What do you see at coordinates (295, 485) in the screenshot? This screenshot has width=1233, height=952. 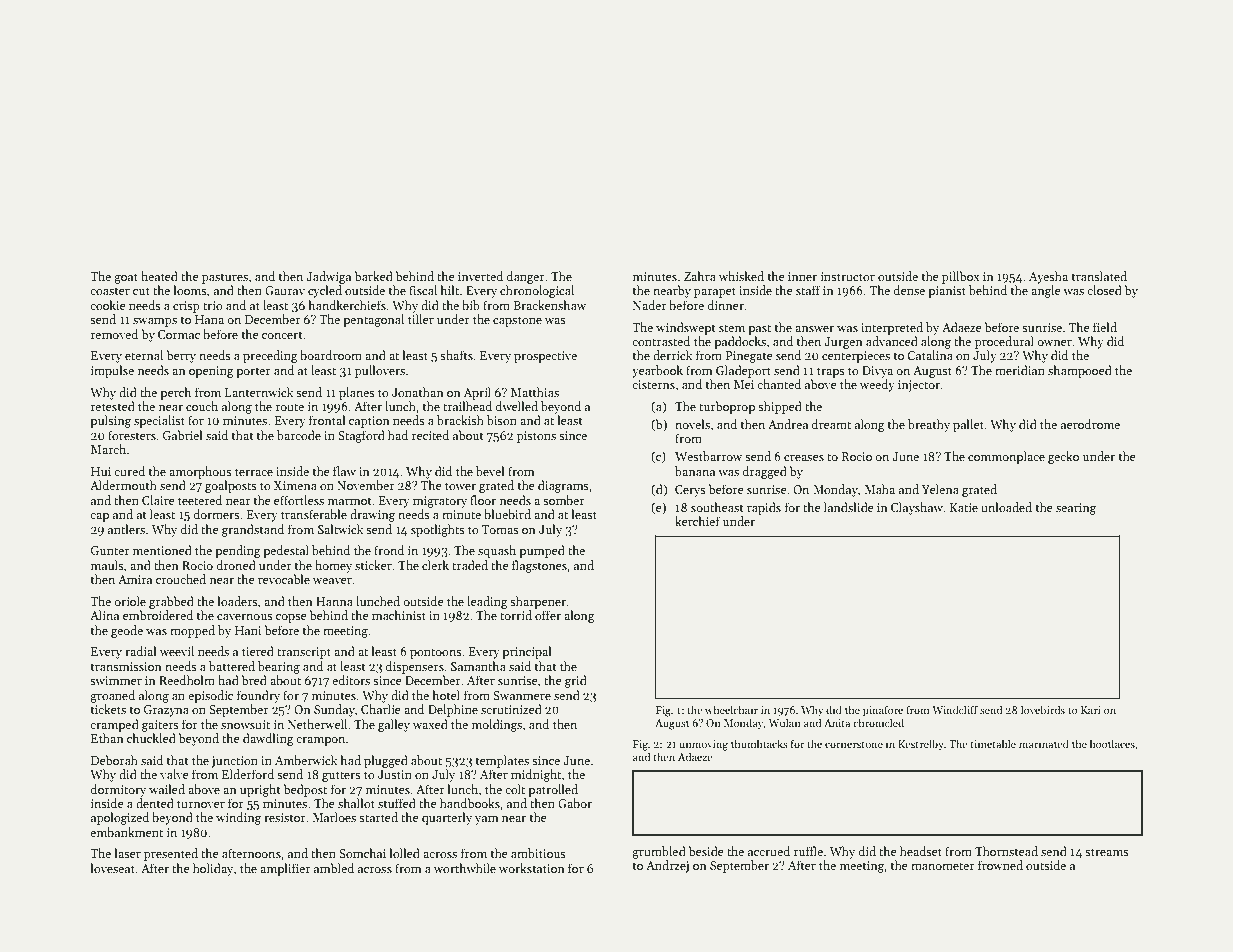 I see `Ximena` at bounding box center [295, 485].
